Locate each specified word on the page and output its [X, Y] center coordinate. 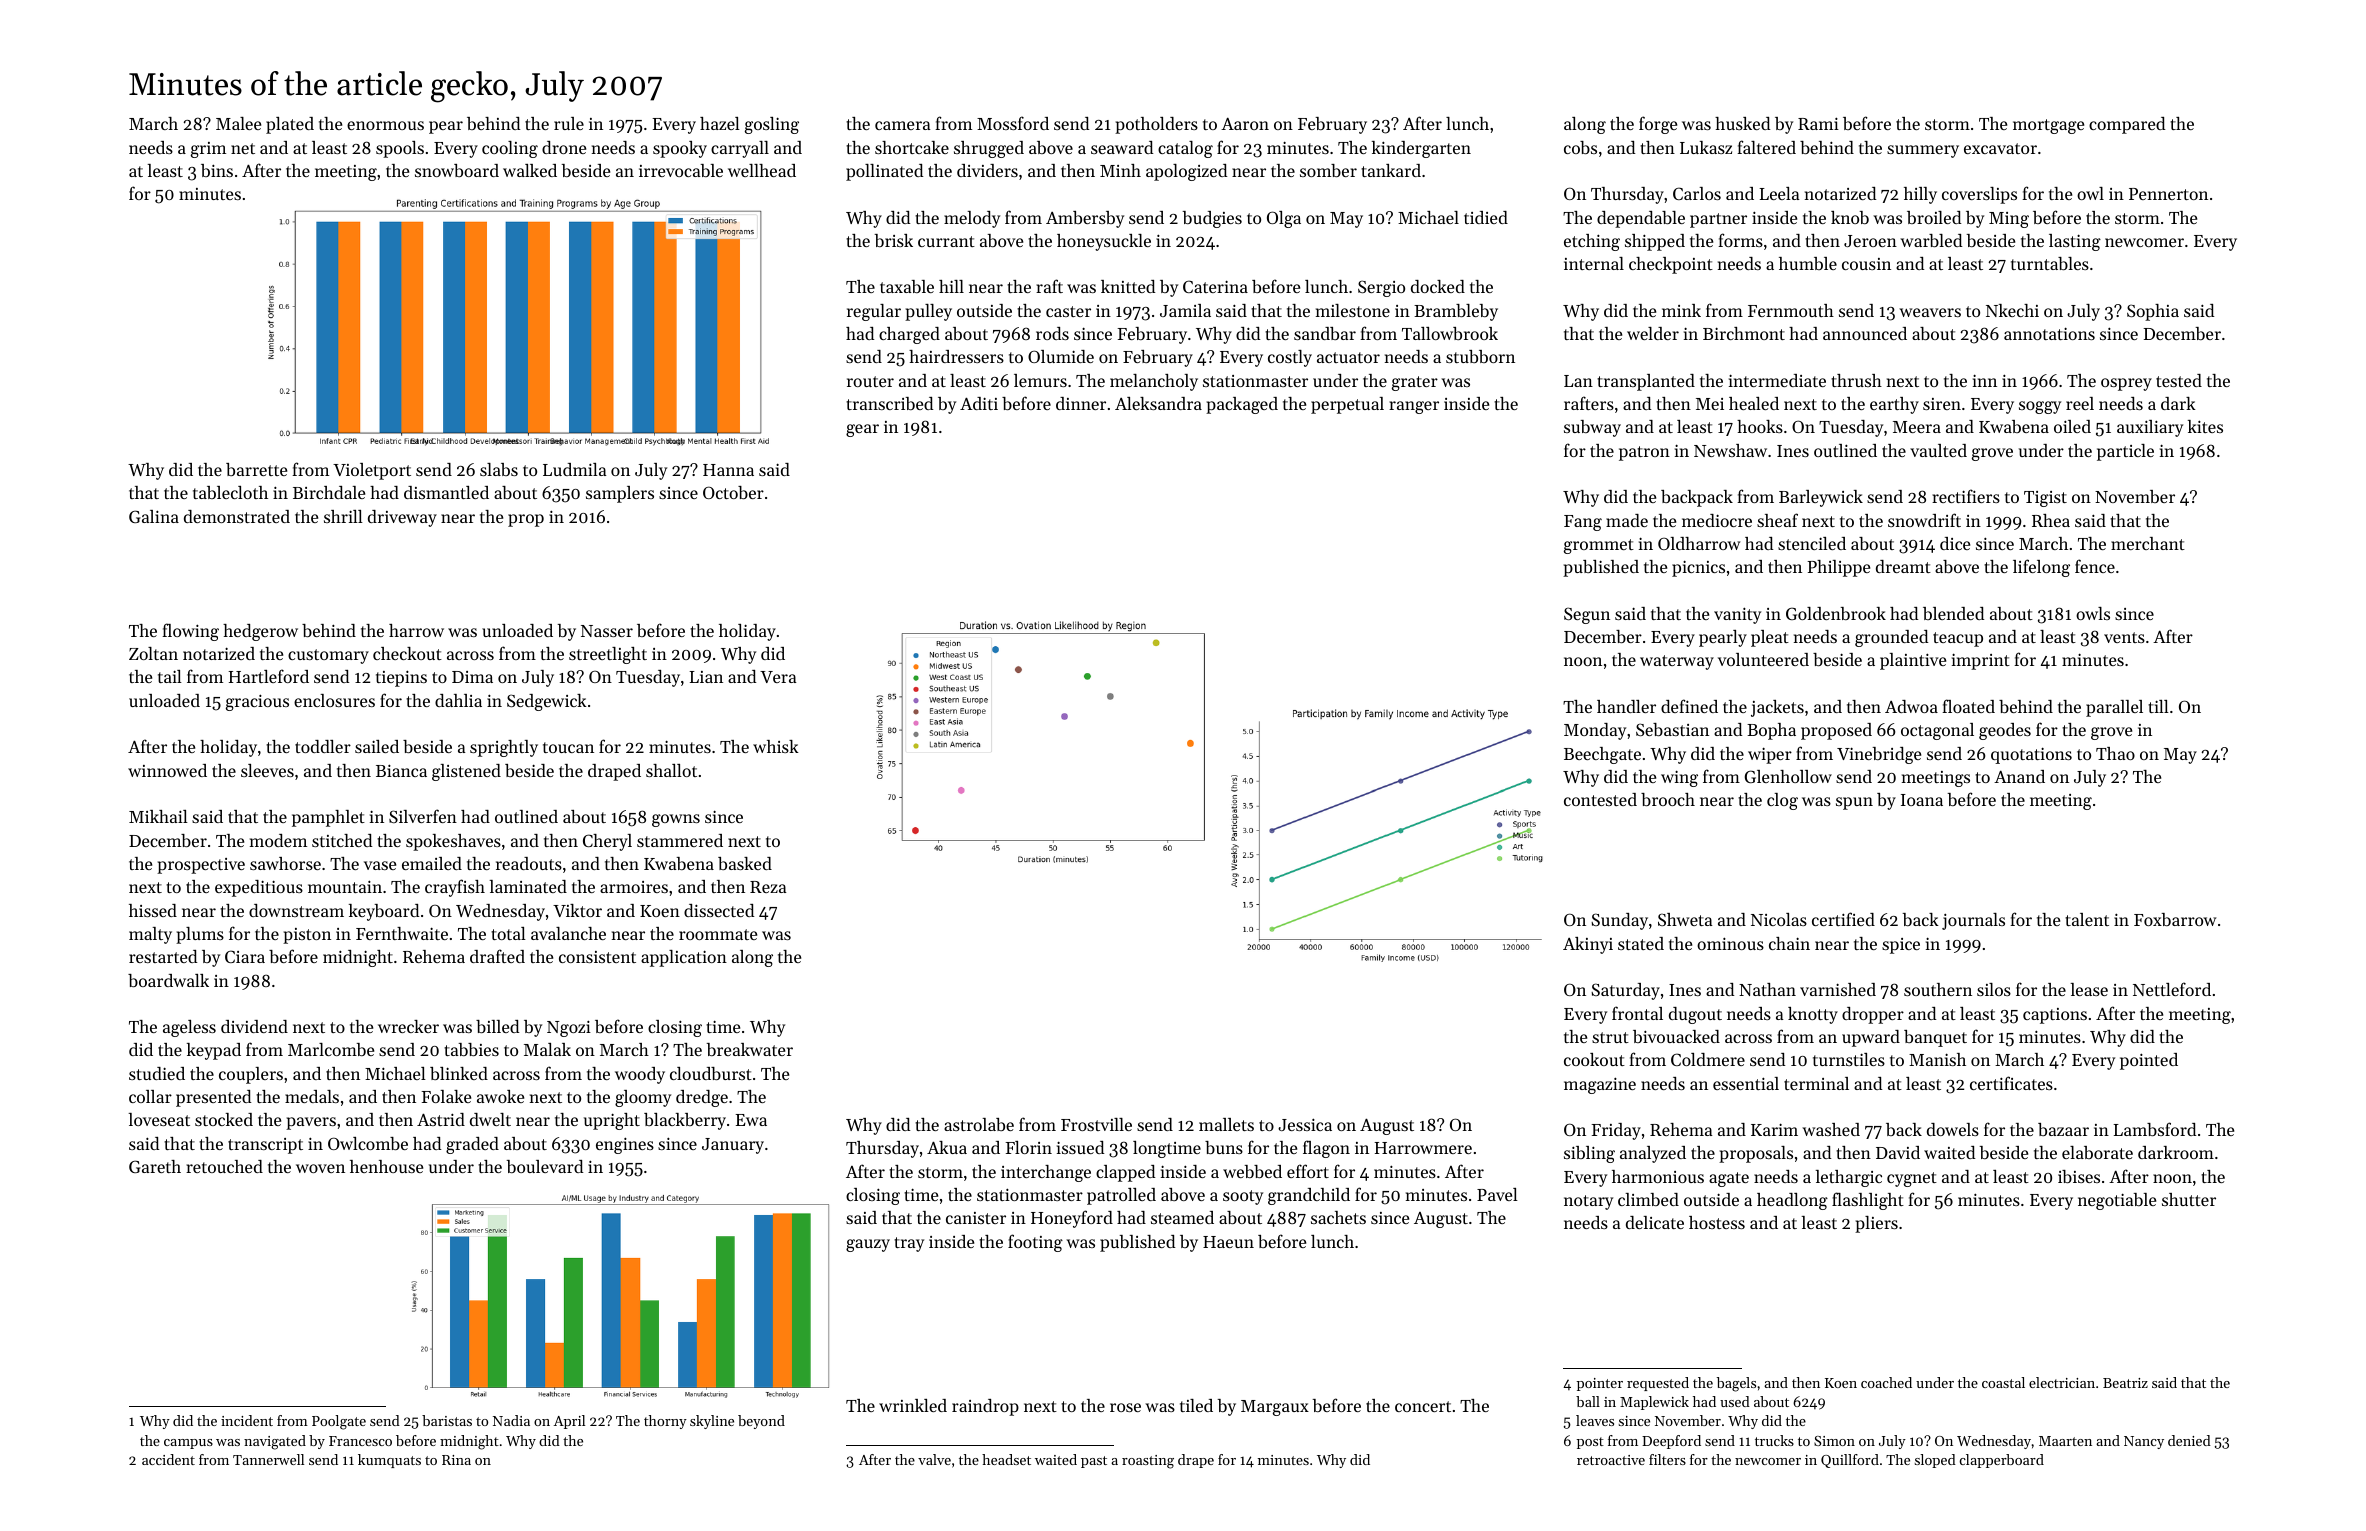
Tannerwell [268, 1459]
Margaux [1275, 1408]
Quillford [1850, 1461]
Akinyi [1588, 945]
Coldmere [1708, 1059]
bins [217, 170]
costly [1290, 358]
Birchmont [1744, 333]
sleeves [267, 770]
